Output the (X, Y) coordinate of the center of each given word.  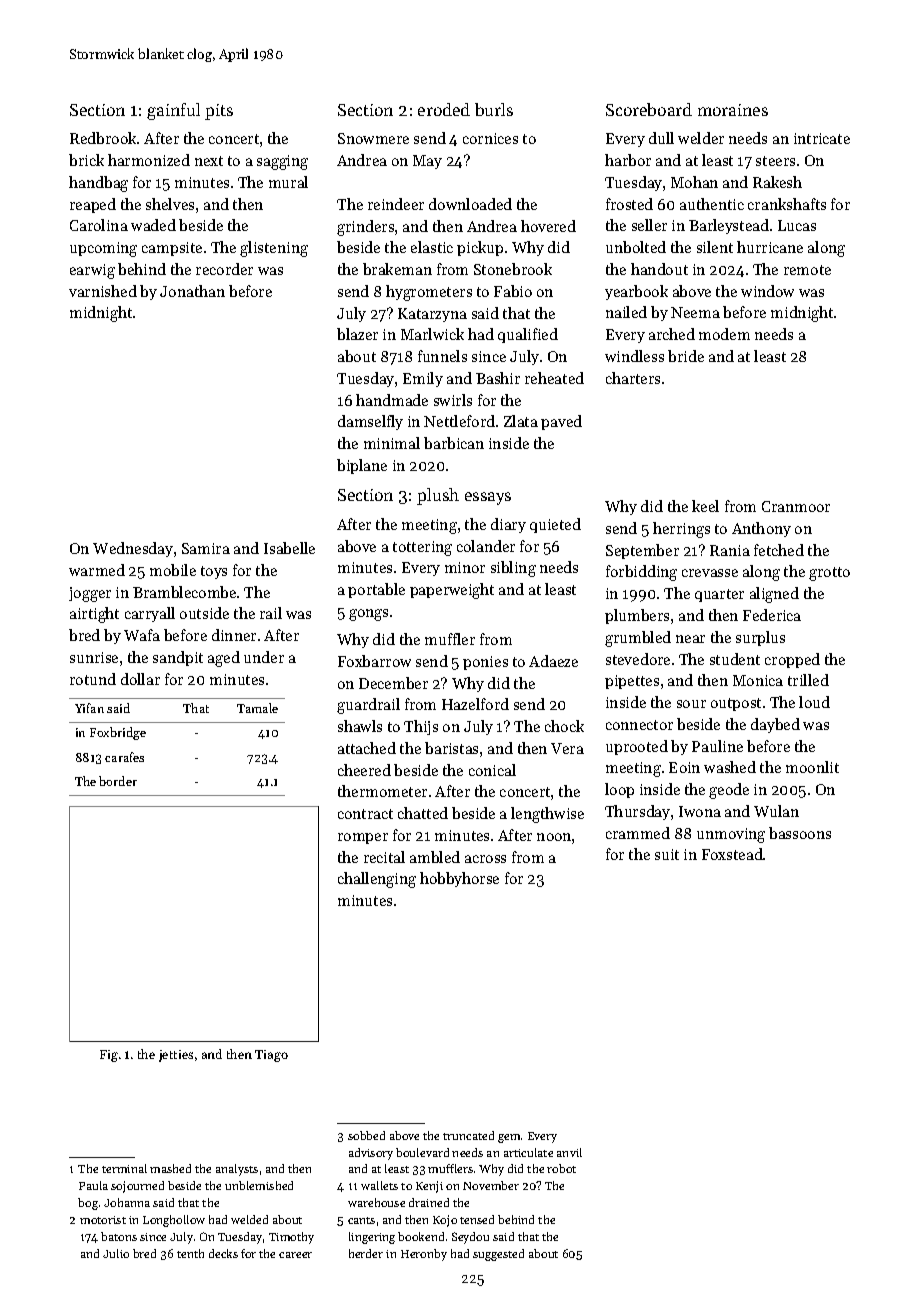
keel (705, 506)
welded (249, 1219)
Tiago (271, 1056)
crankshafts (787, 204)
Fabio (513, 291)
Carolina (99, 225)
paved (561, 422)
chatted (423, 813)
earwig (92, 271)
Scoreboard (649, 109)
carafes (124, 757)
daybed (775, 725)
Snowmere (373, 138)
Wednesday (133, 549)
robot (561, 1168)
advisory (371, 1154)
